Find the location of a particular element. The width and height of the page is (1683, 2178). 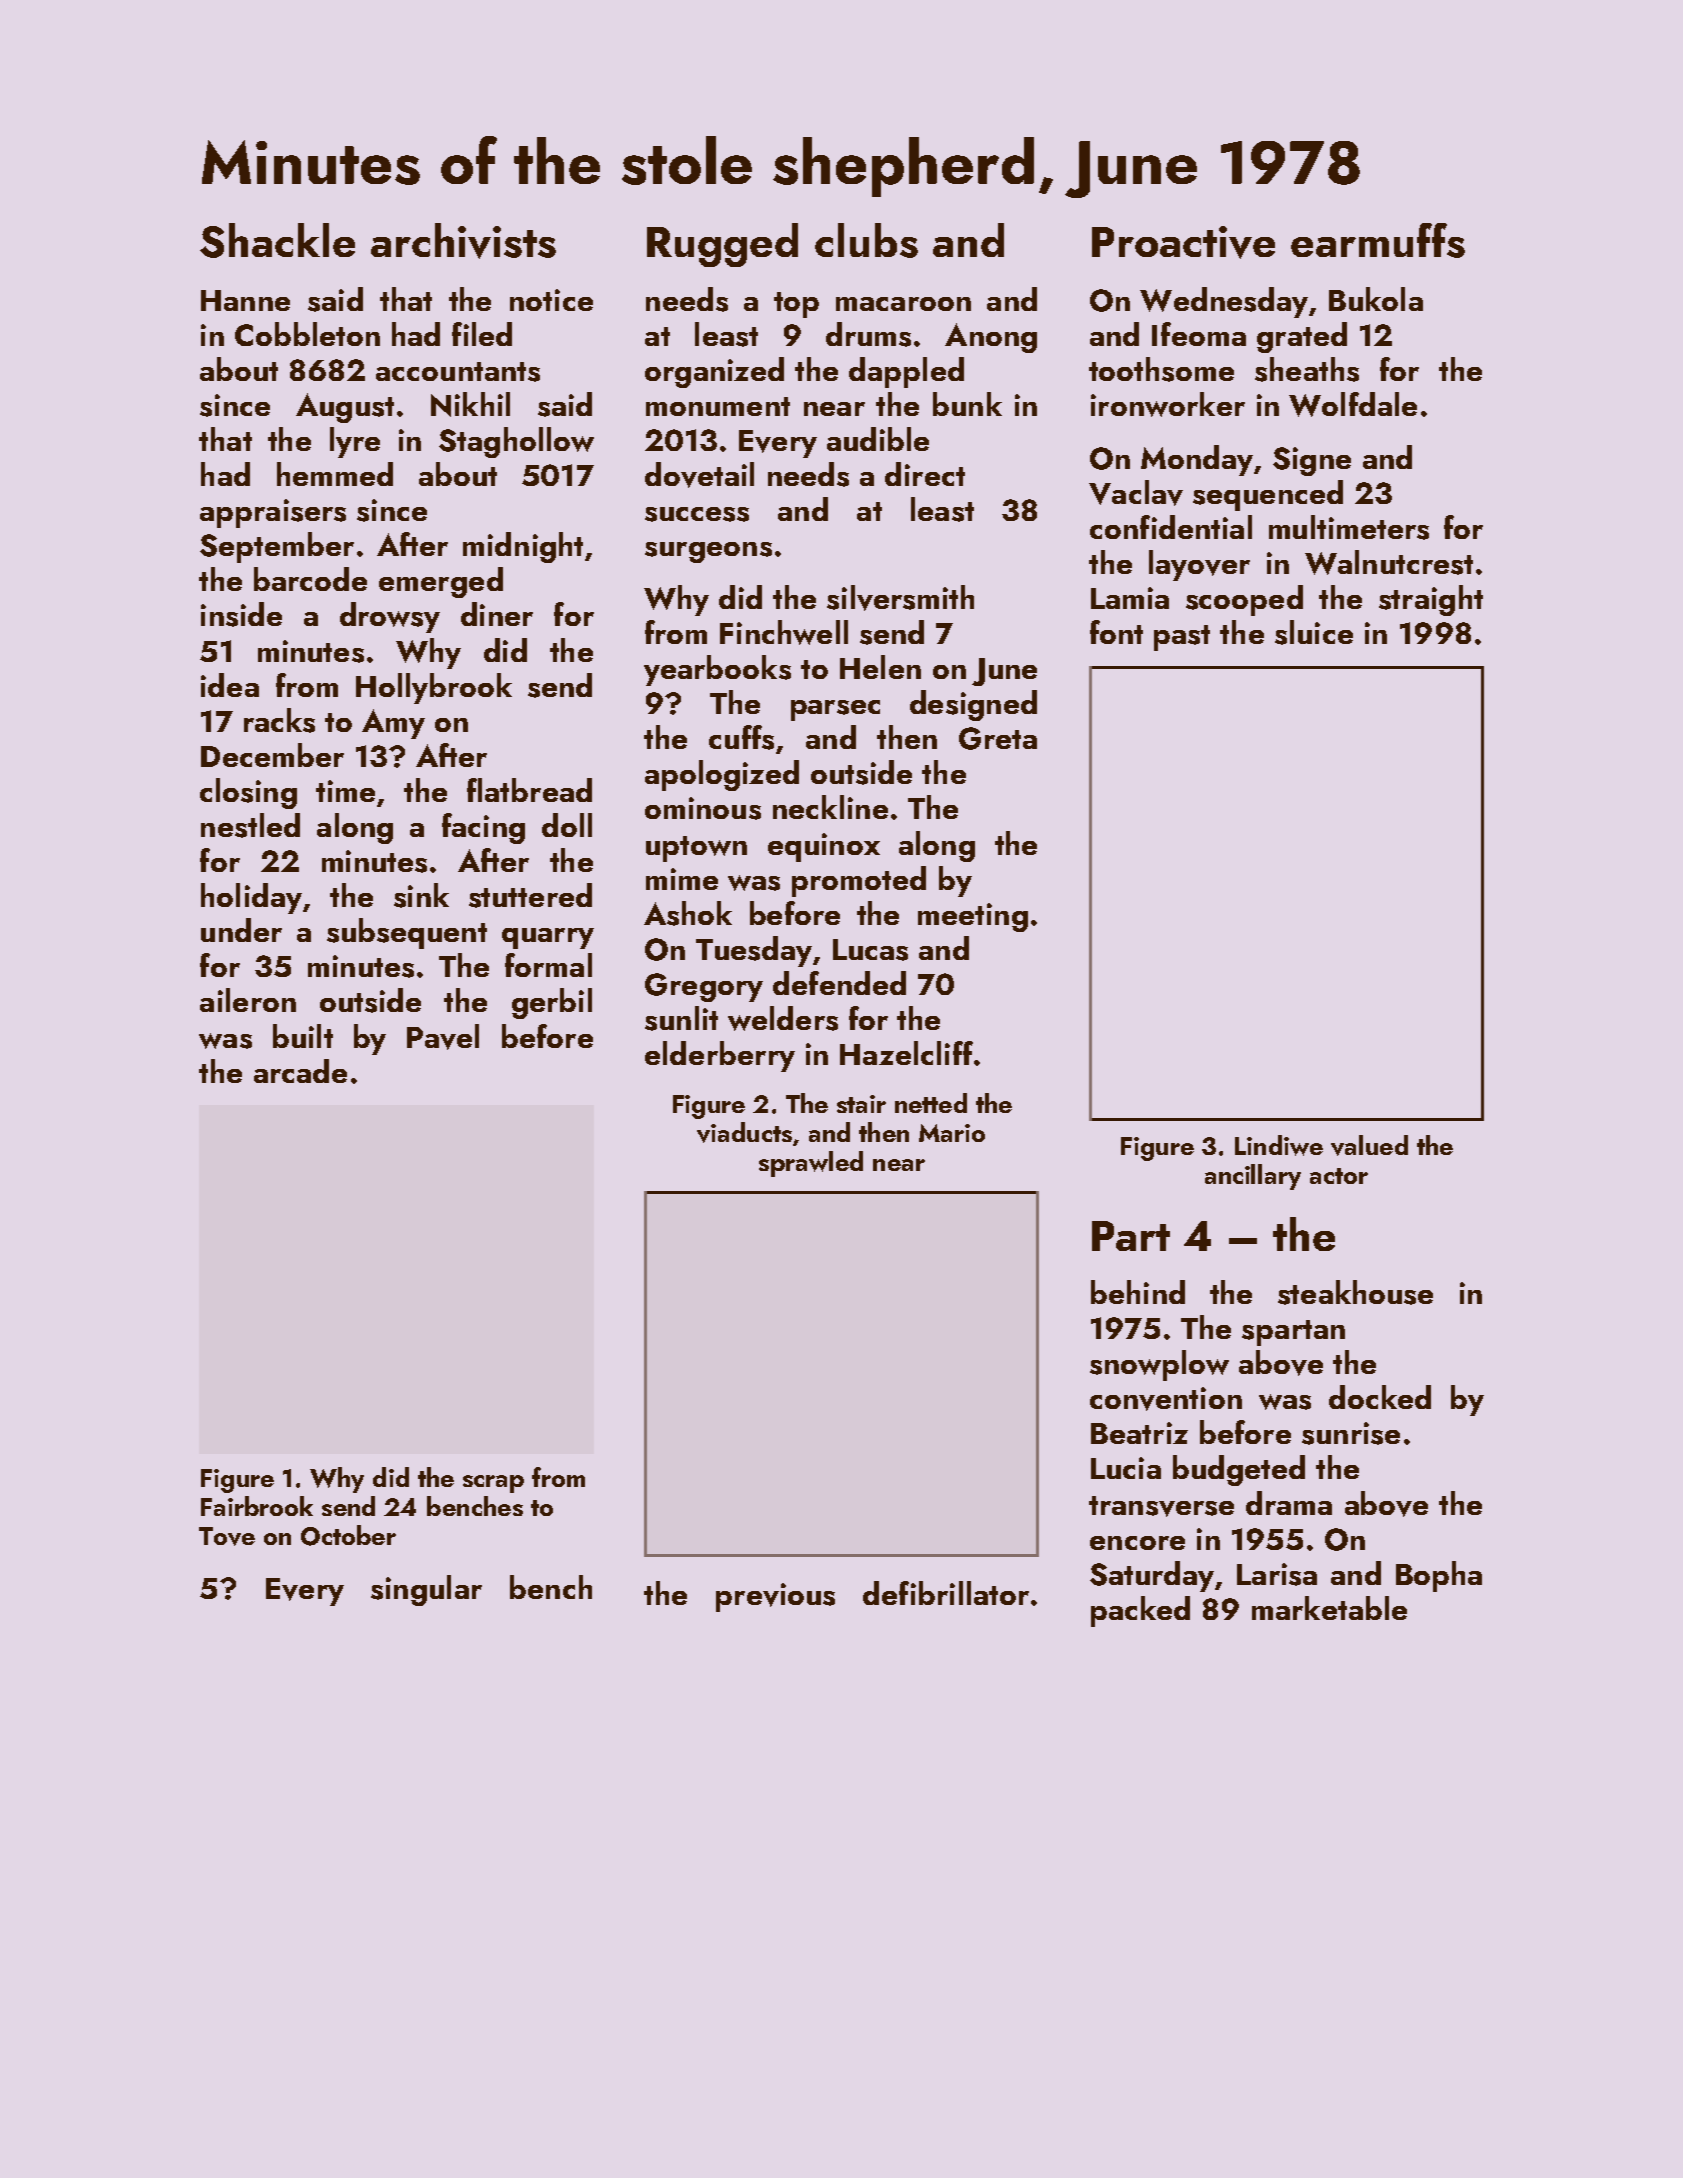

arcade is located at coordinates (300, 1071).
